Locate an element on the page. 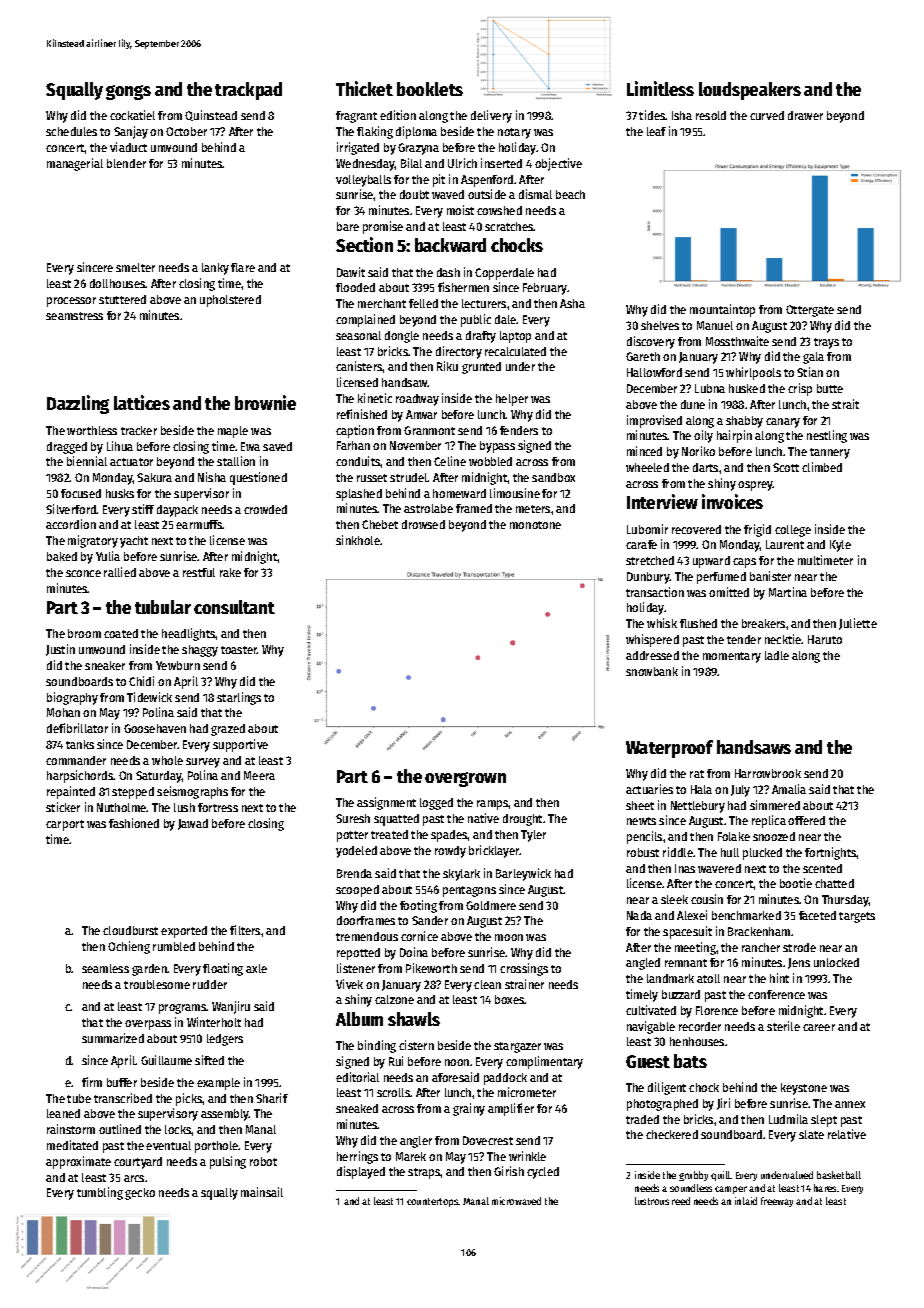 This page has height=1308, width=924. gala is located at coordinates (813, 358).
